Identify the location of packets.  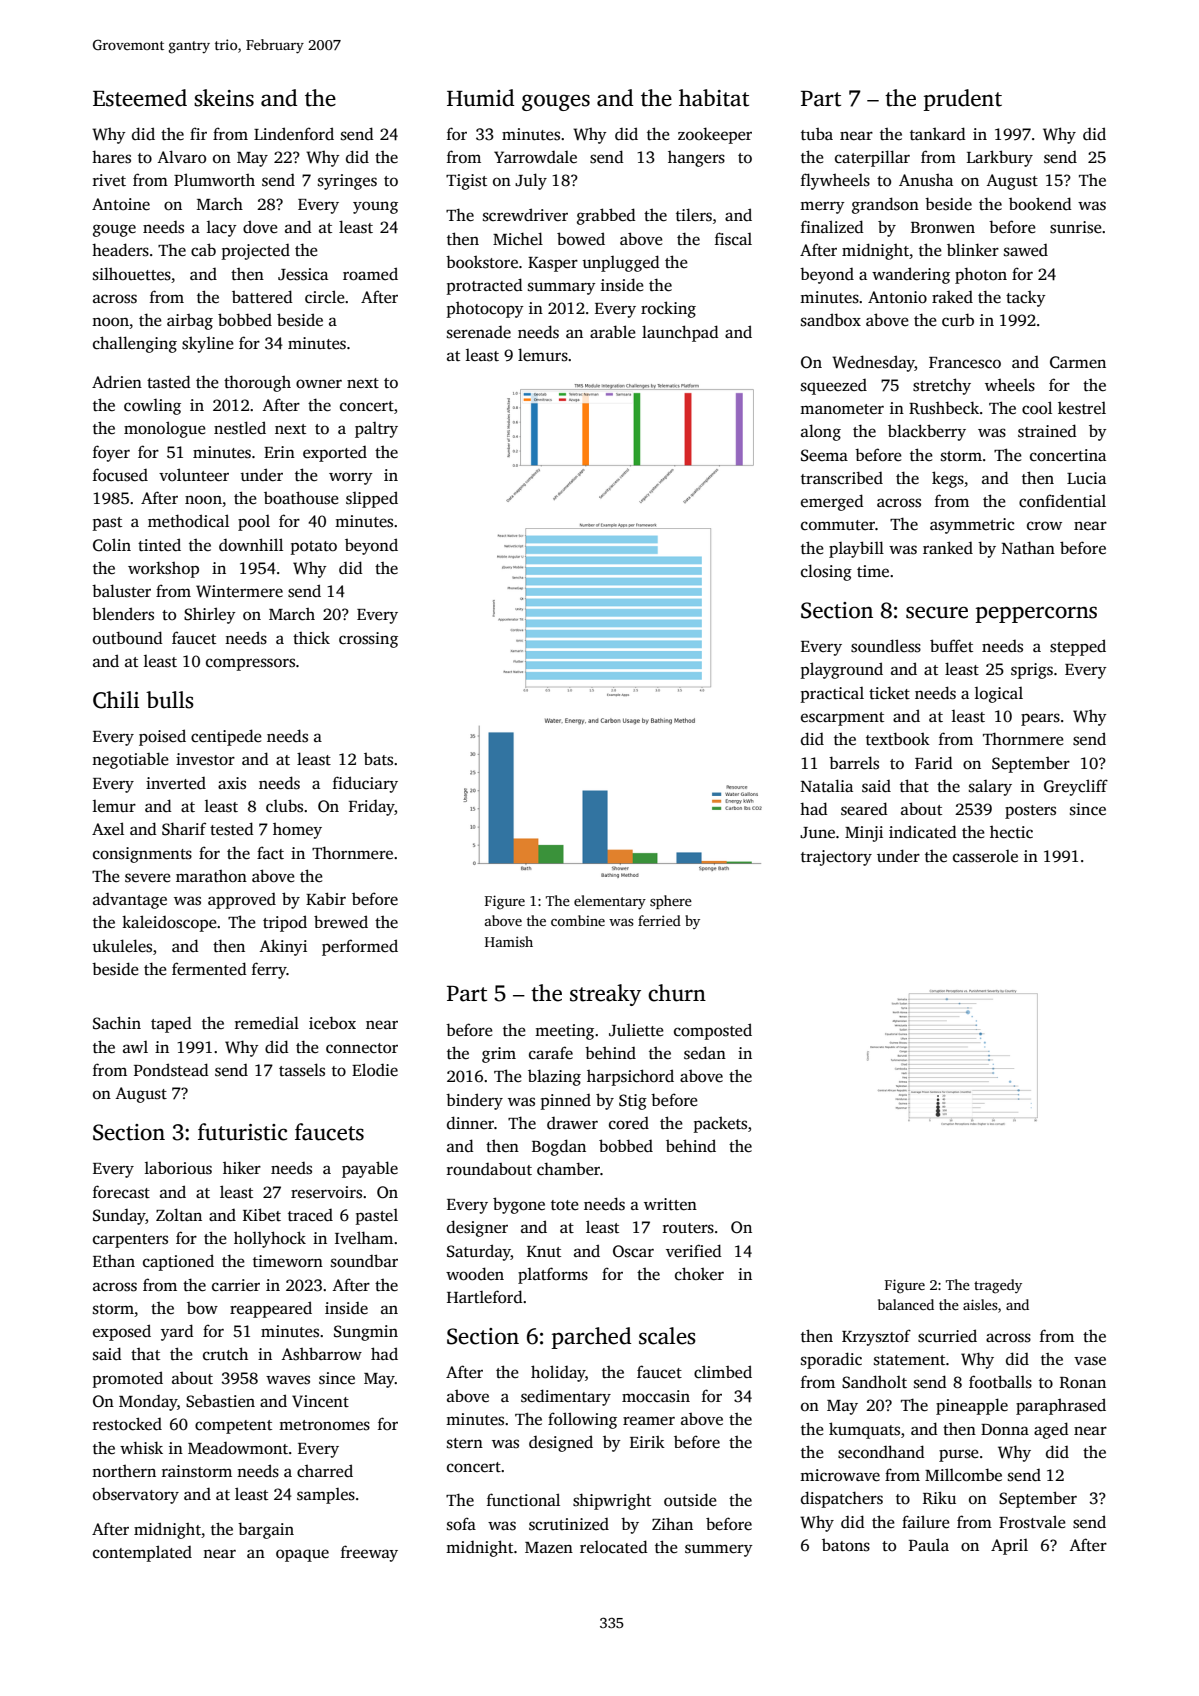
(720, 1125).
